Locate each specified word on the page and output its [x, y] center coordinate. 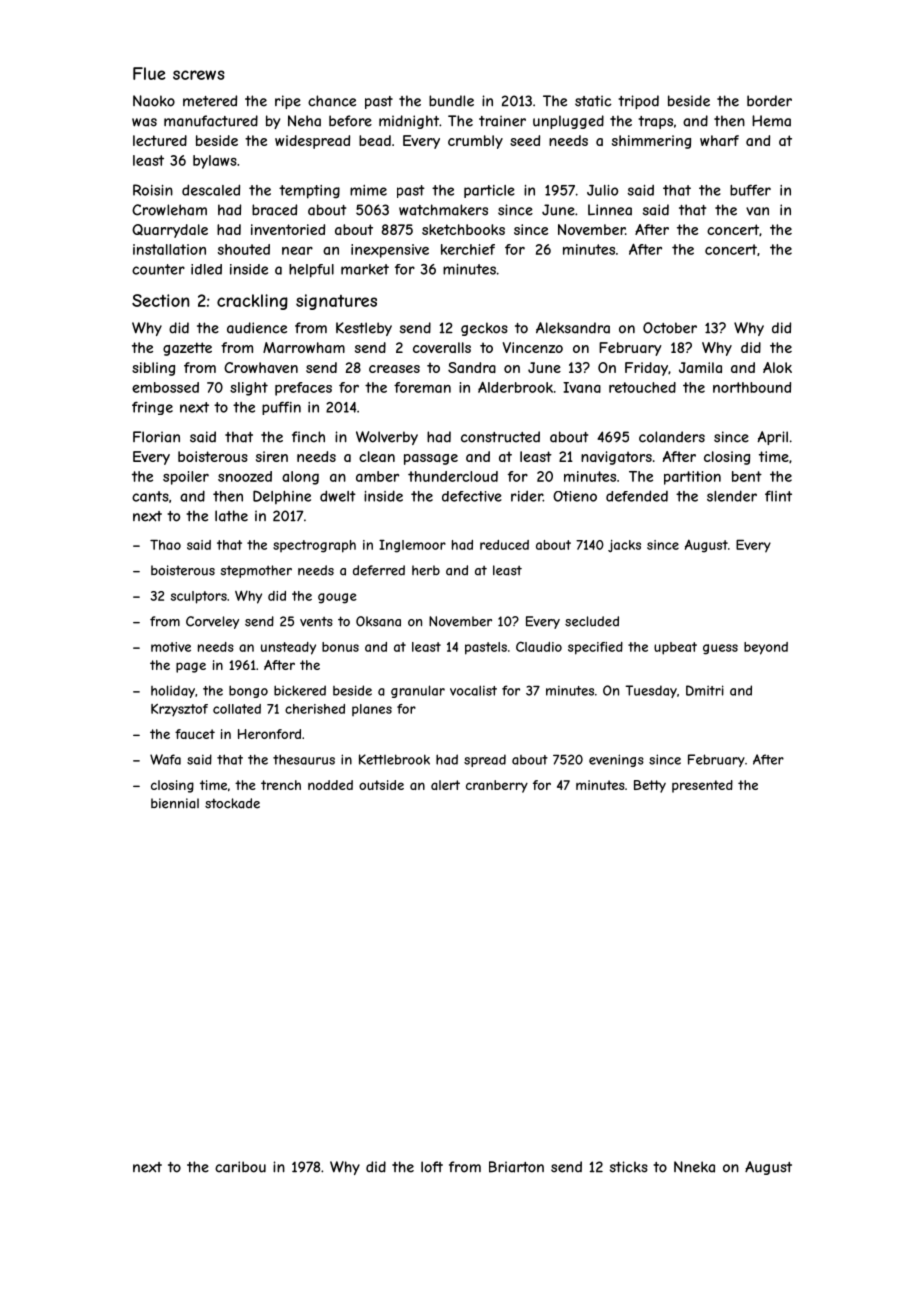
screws [199, 75]
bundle [451, 101]
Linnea [610, 210]
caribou [240, 1167]
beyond [766, 648]
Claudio [539, 646]
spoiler [186, 478]
